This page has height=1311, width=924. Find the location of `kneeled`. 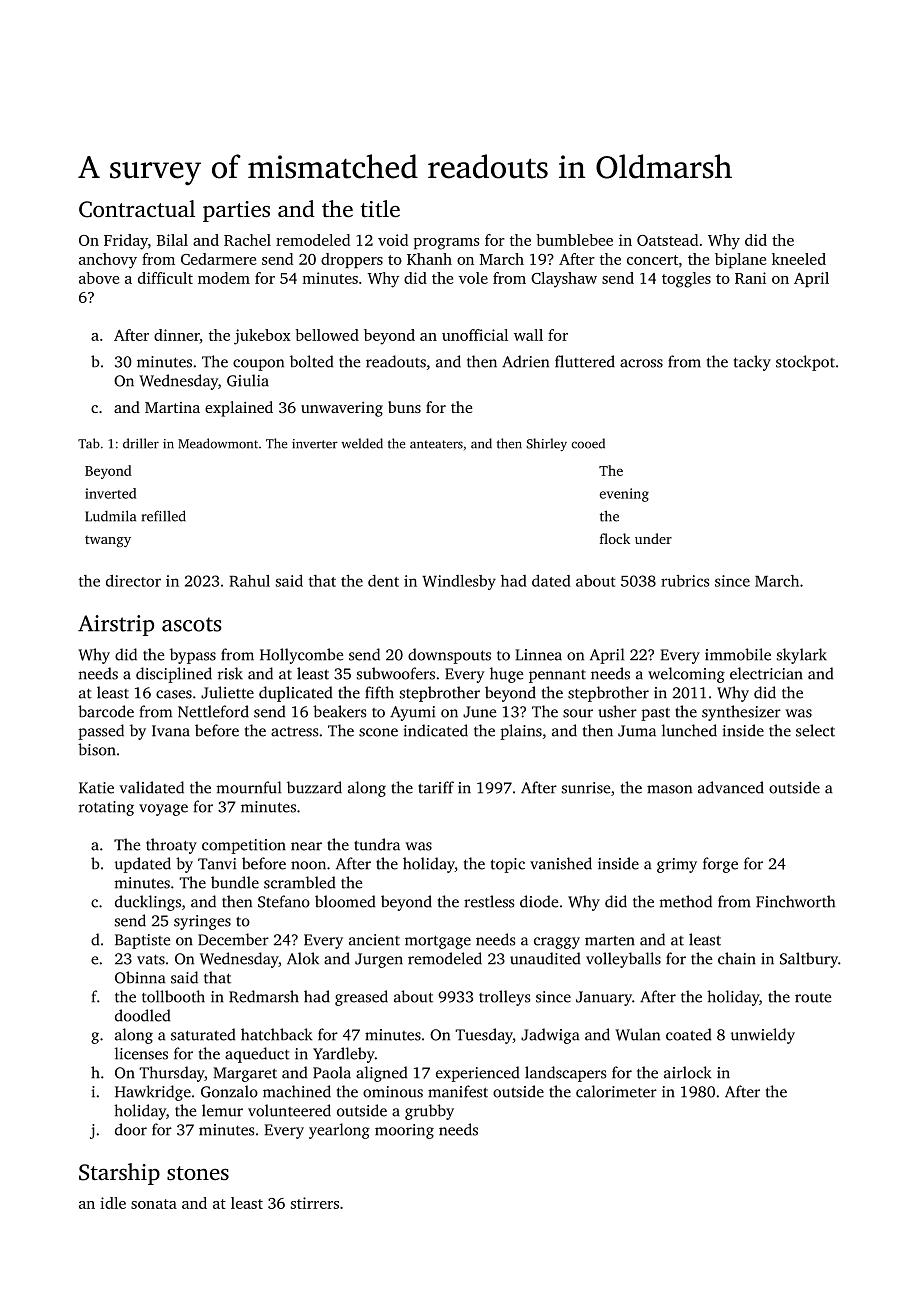

kneeled is located at coordinates (799, 259).
